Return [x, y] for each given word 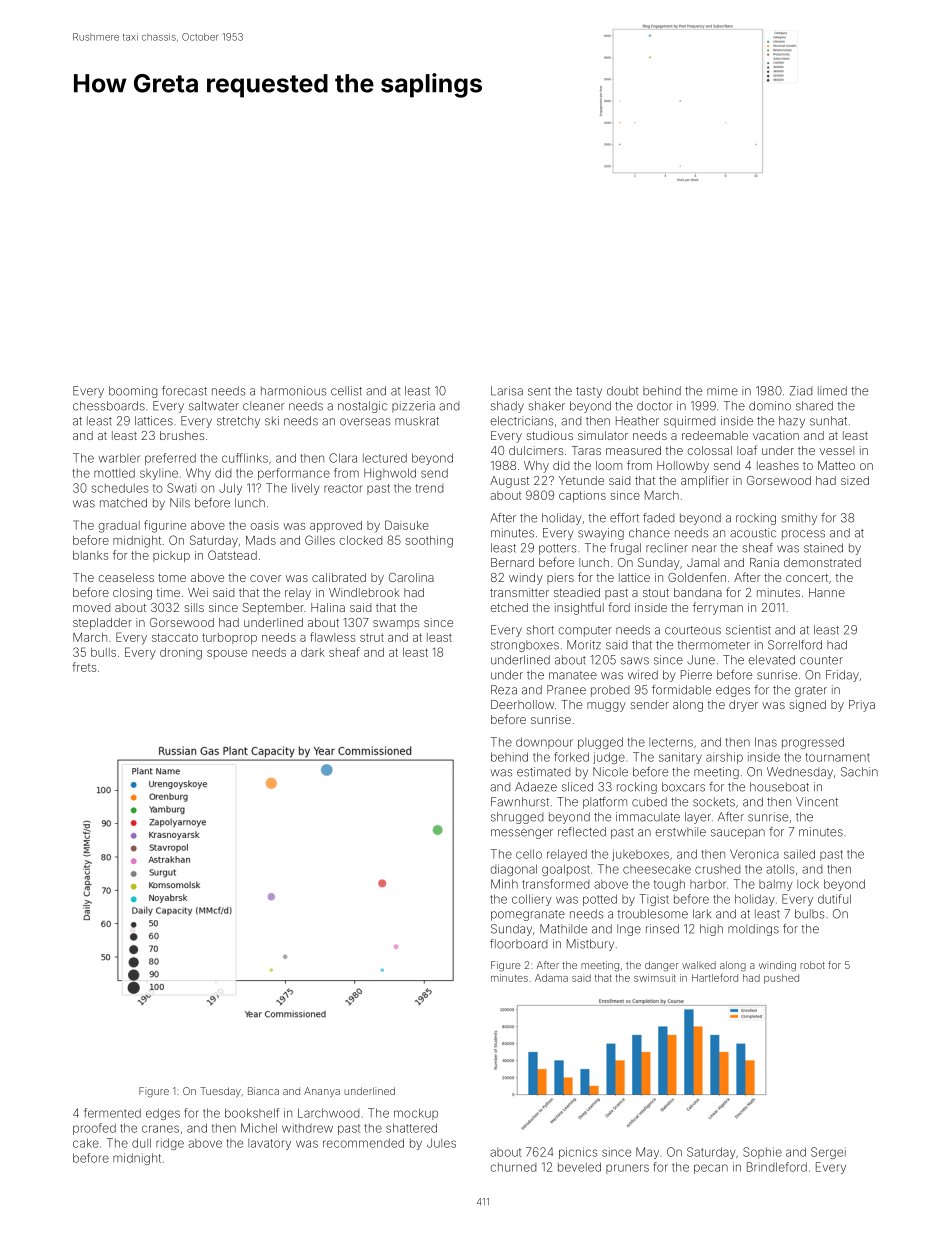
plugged [600, 743]
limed [832, 391]
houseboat [779, 787]
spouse [227, 654]
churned [513, 1167]
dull [141, 1143]
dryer [743, 706]
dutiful [834, 899]
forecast [184, 391]
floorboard [518, 944]
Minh [504, 884]
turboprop [229, 638]
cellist [346, 391]
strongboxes [525, 646]
